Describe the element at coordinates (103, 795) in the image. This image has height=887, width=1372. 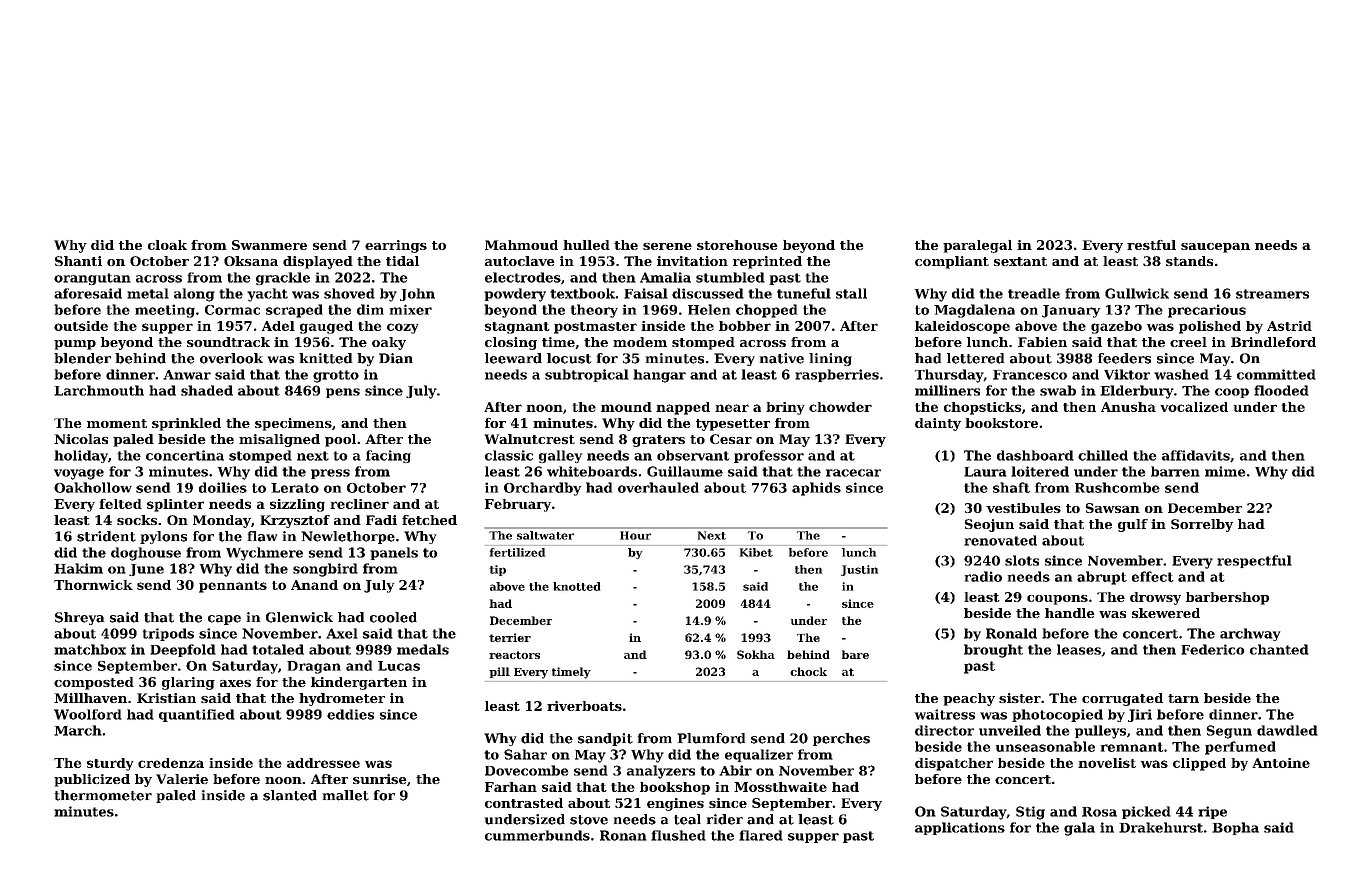
I see `thermometer` at that location.
